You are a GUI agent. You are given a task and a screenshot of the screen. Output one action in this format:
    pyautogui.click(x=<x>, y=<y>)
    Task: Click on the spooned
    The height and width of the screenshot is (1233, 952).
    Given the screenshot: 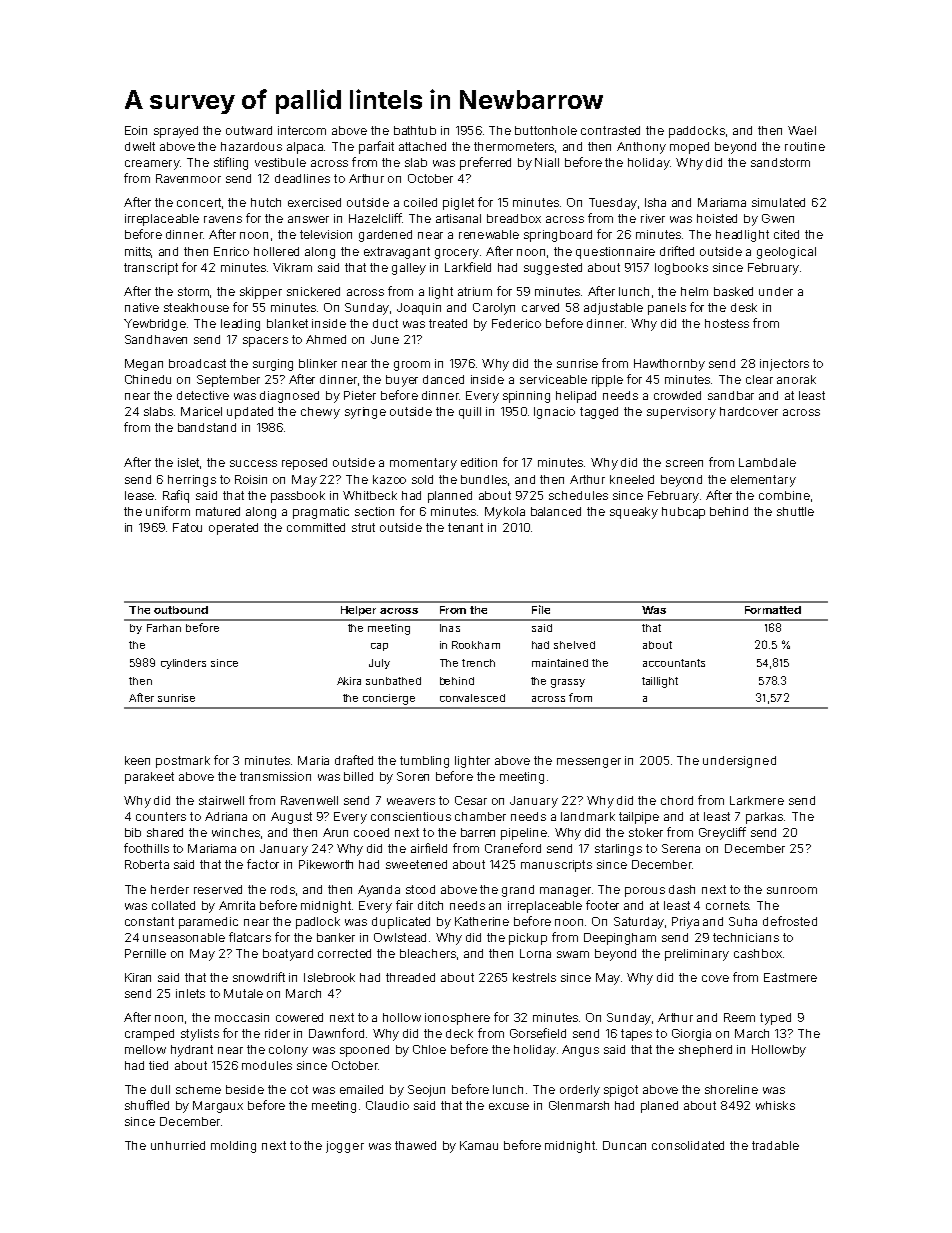 What is the action you would take?
    pyautogui.click(x=364, y=1051)
